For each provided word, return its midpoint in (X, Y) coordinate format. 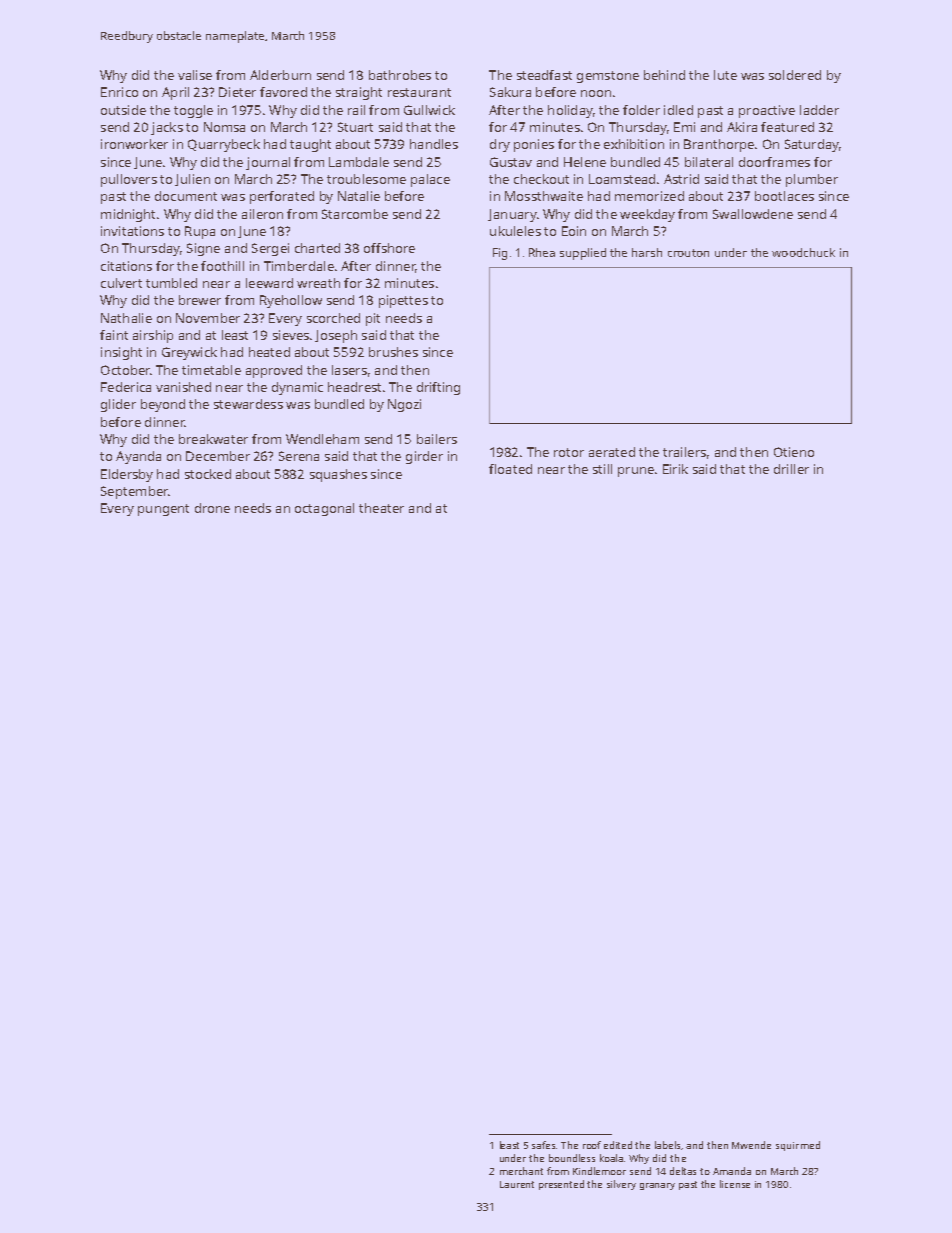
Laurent (517, 1184)
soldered (795, 75)
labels (668, 1145)
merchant (521, 1171)
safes (544, 1145)
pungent (163, 510)
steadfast (544, 75)
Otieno (794, 452)
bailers (437, 439)
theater (381, 508)
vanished (183, 387)
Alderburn (280, 75)
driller (791, 469)
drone (212, 508)
